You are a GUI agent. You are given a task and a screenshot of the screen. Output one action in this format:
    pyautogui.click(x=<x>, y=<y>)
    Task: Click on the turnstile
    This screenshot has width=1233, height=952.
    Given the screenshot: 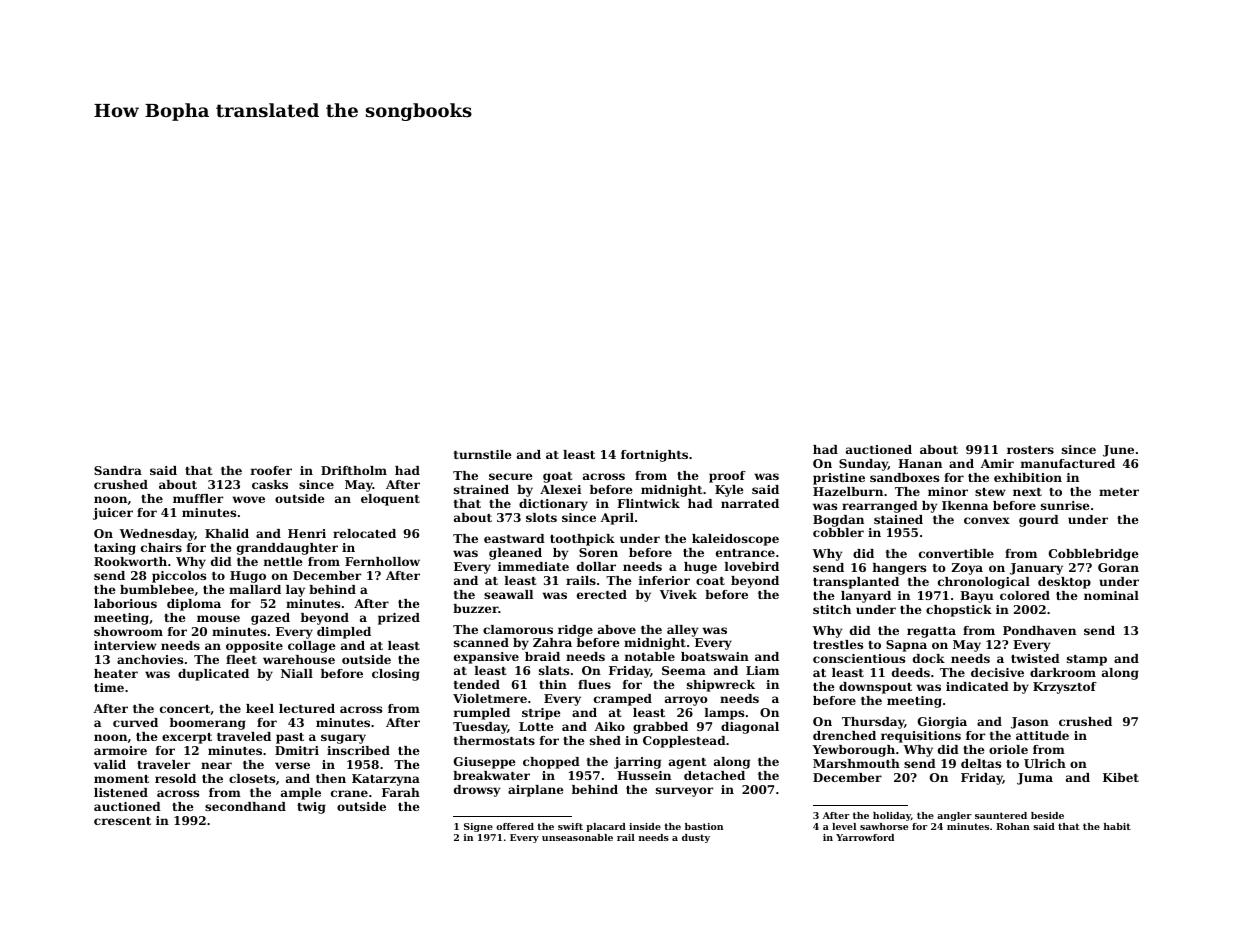 What is the action you would take?
    pyautogui.click(x=483, y=454)
